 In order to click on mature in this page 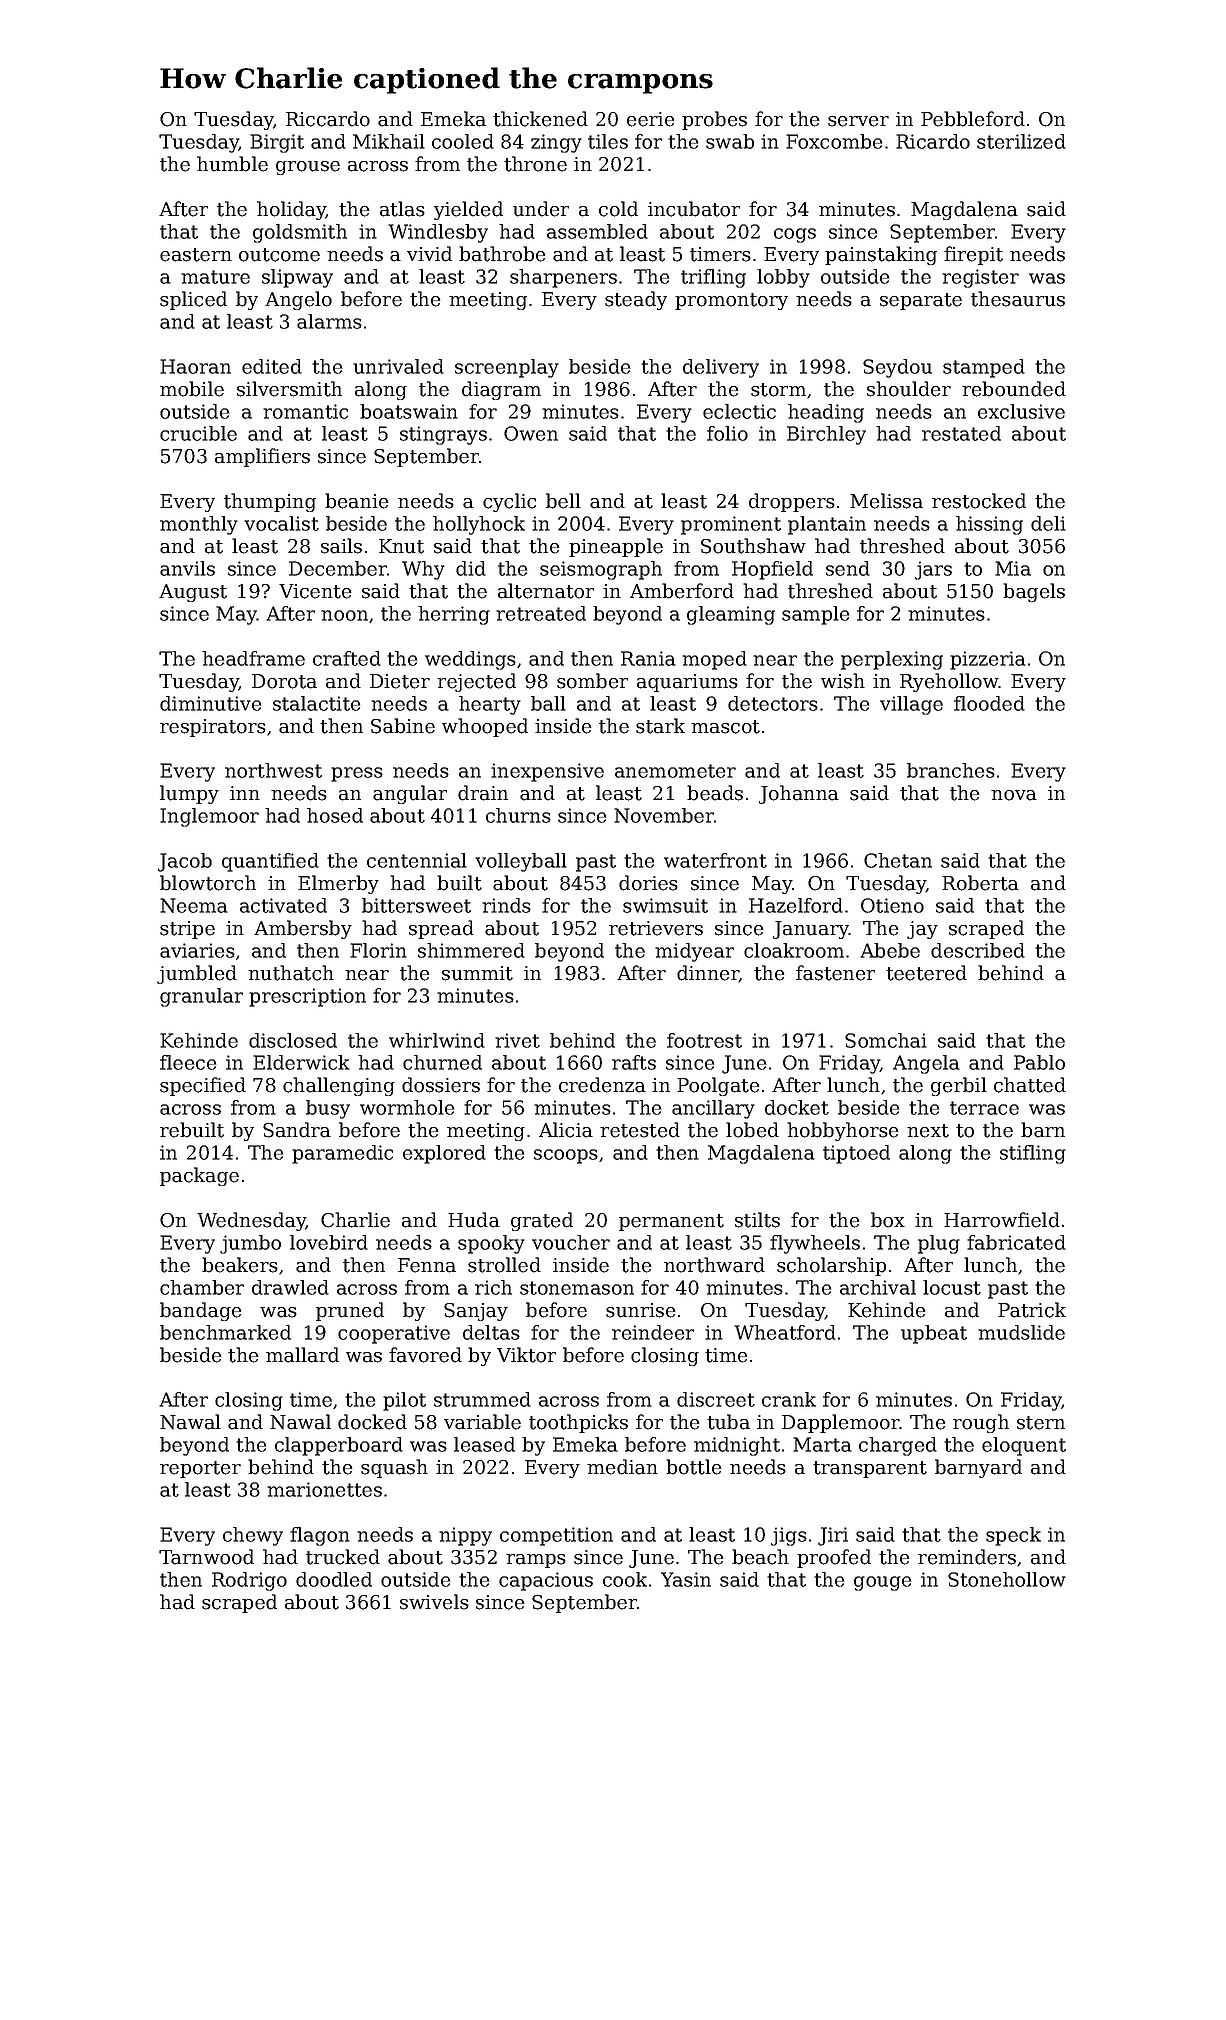, I will do `click(215, 277)`.
